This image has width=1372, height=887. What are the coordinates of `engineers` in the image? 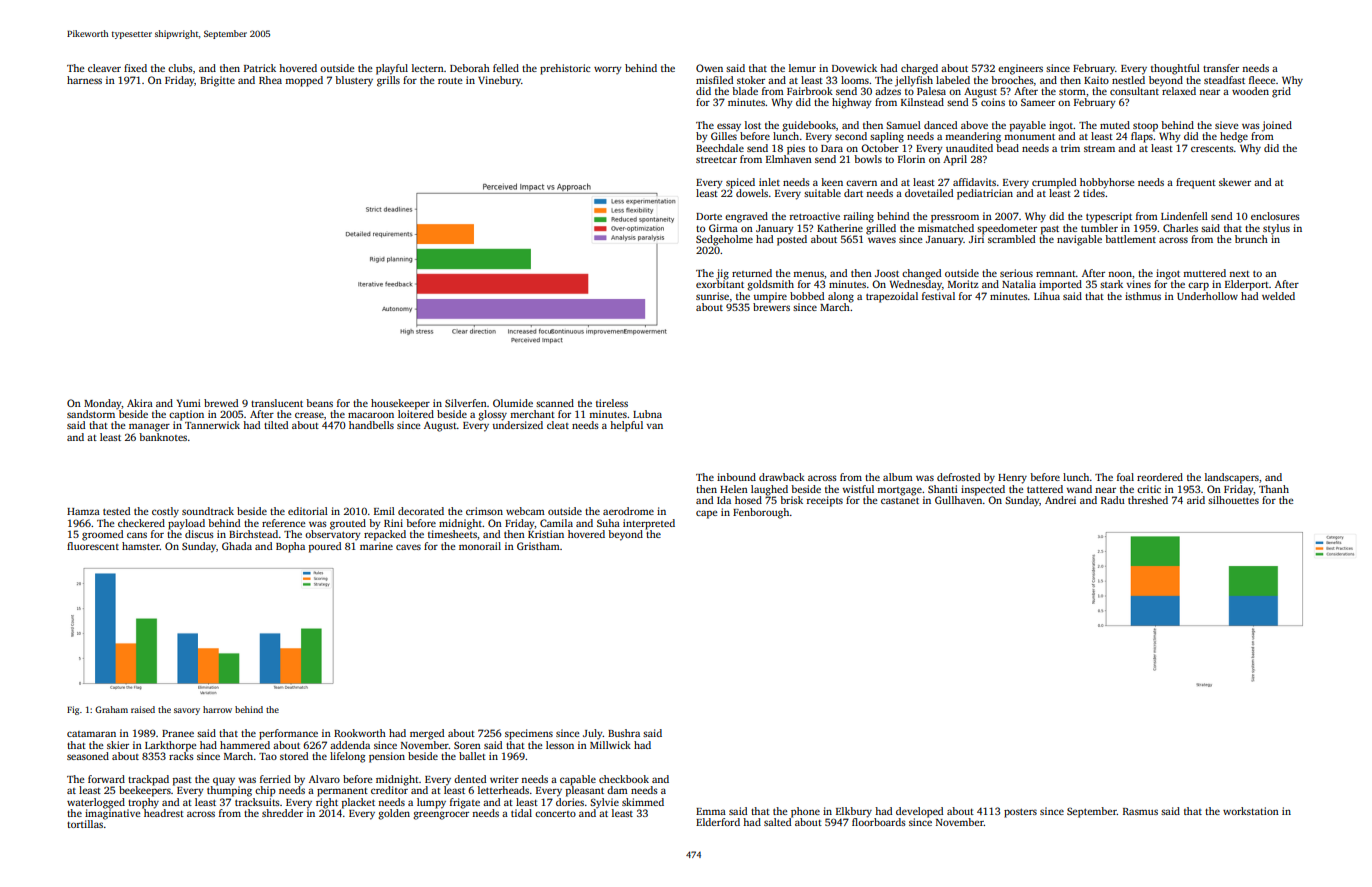 It's located at (1020, 69).
